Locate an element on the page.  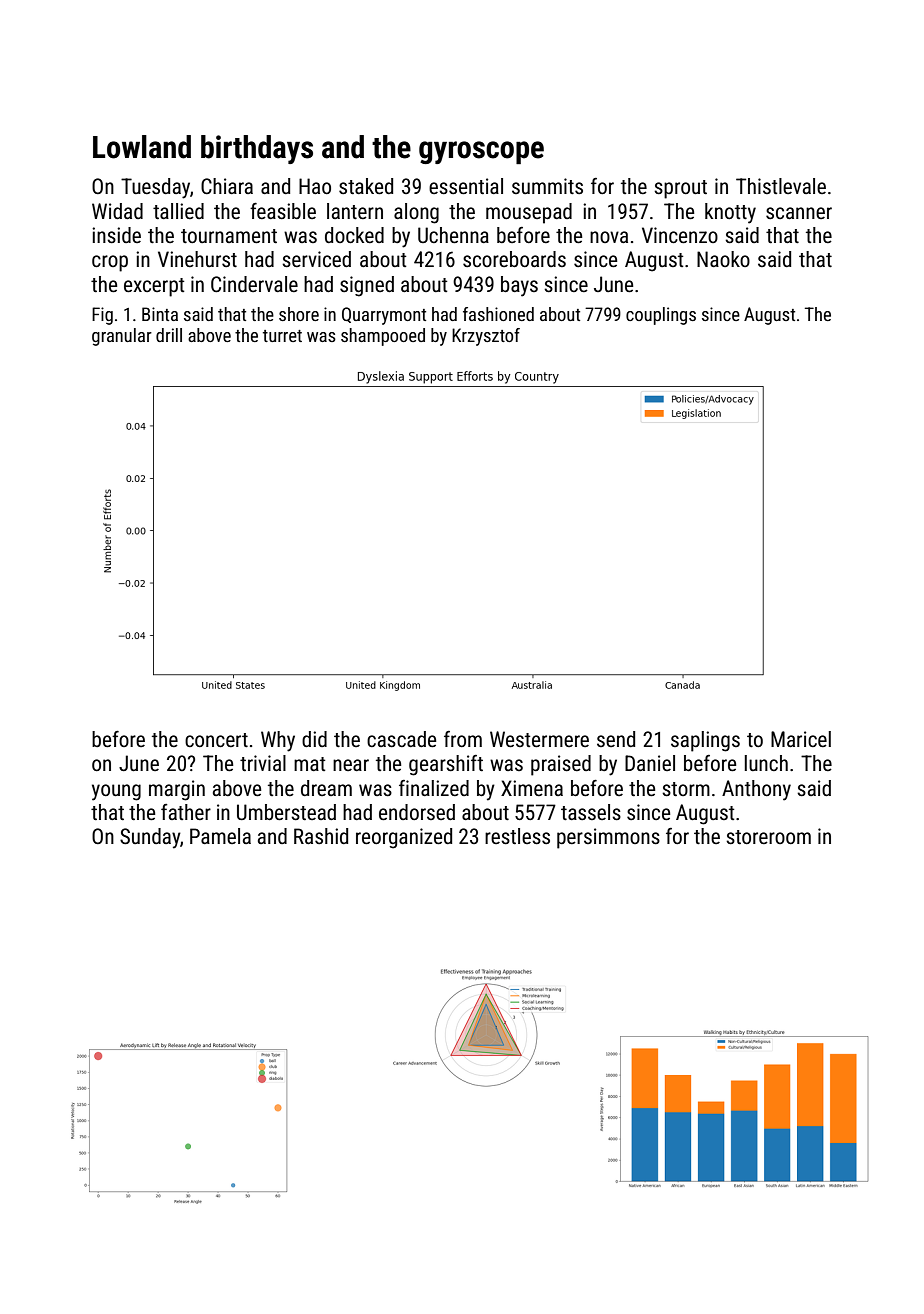
trivial is located at coordinates (263, 763).
